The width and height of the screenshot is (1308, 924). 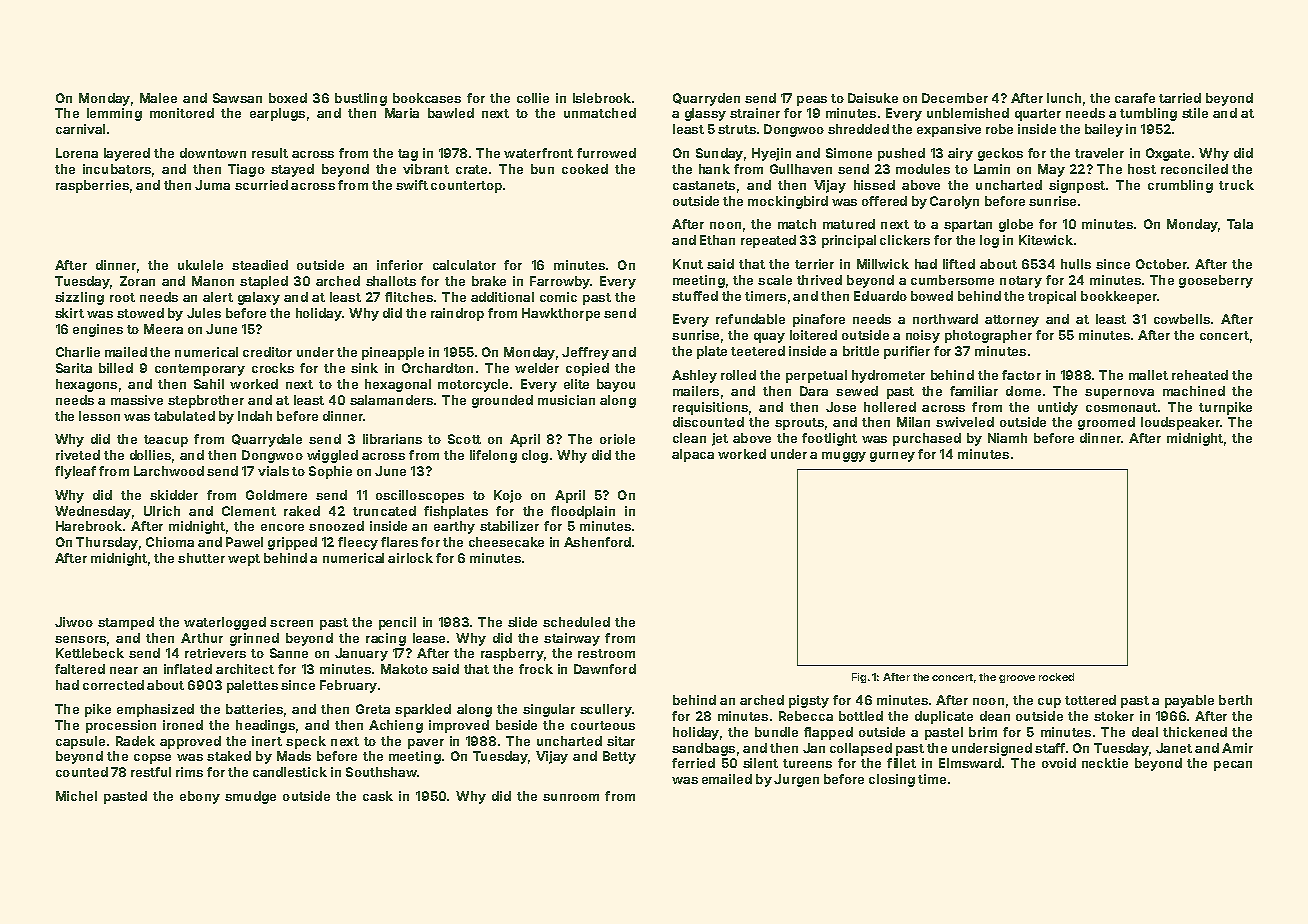 What do you see at coordinates (533, 98) in the screenshot?
I see `collie` at bounding box center [533, 98].
